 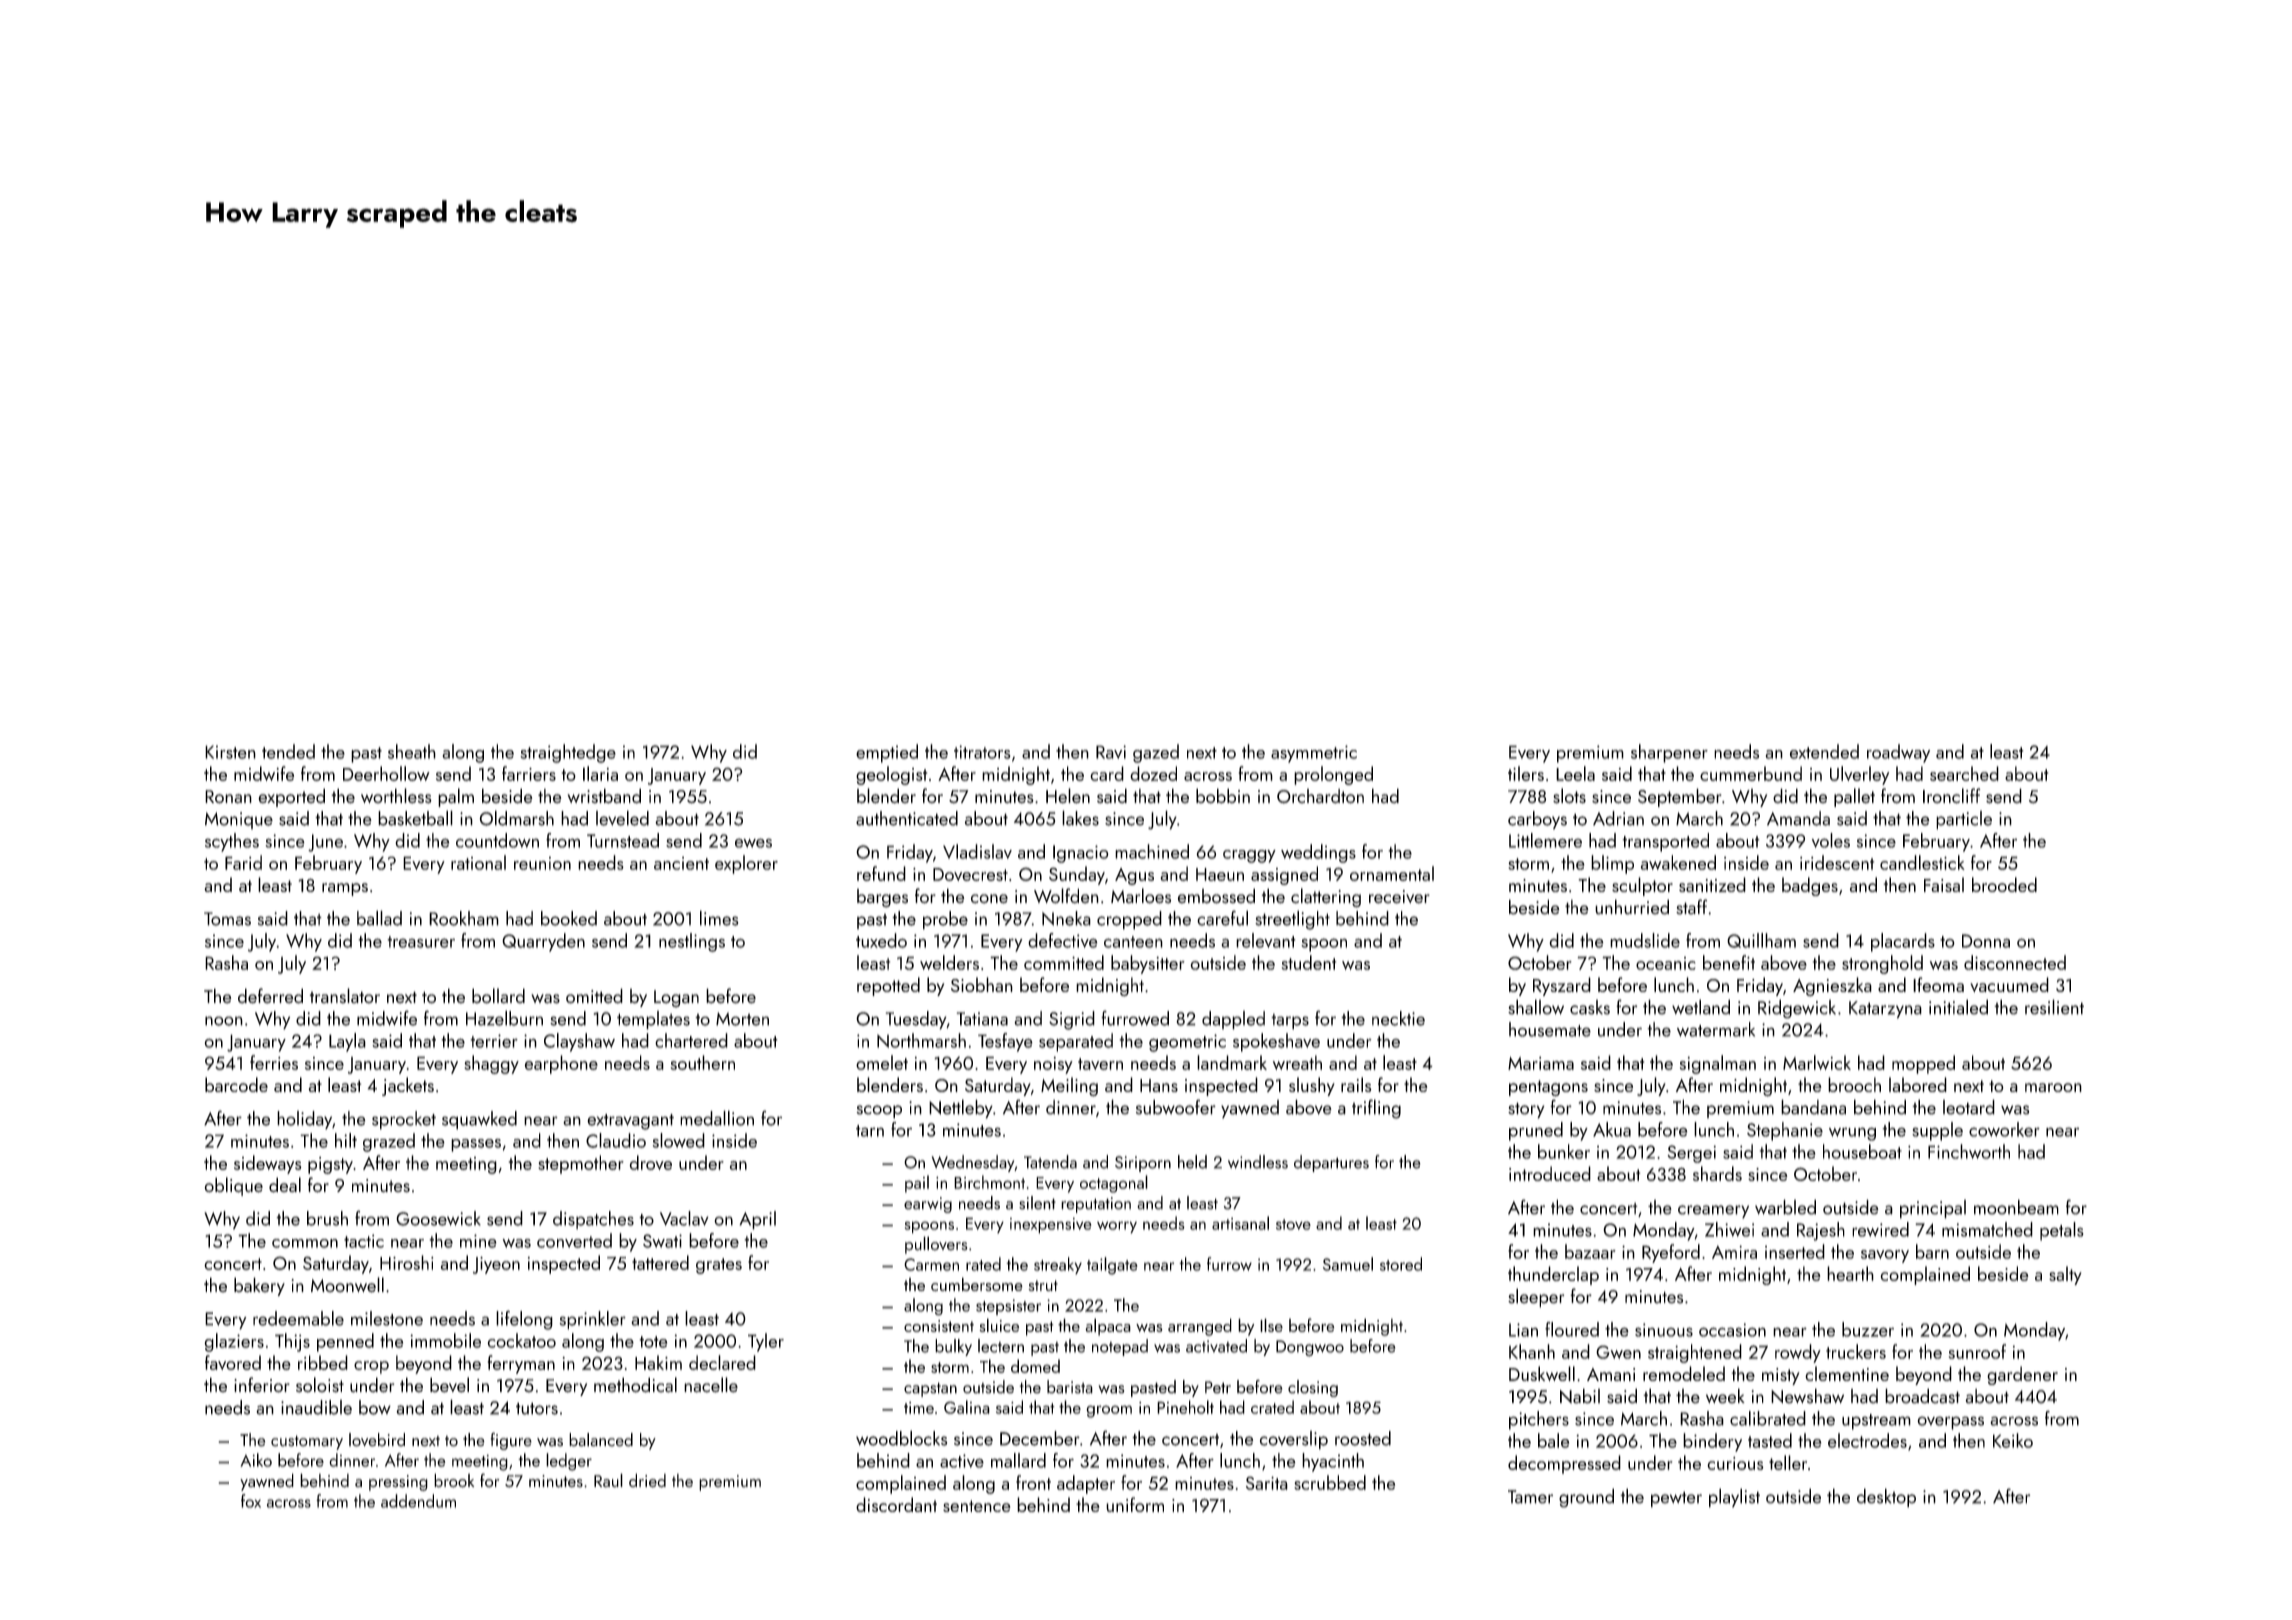 I want to click on fox, so click(x=251, y=1501).
